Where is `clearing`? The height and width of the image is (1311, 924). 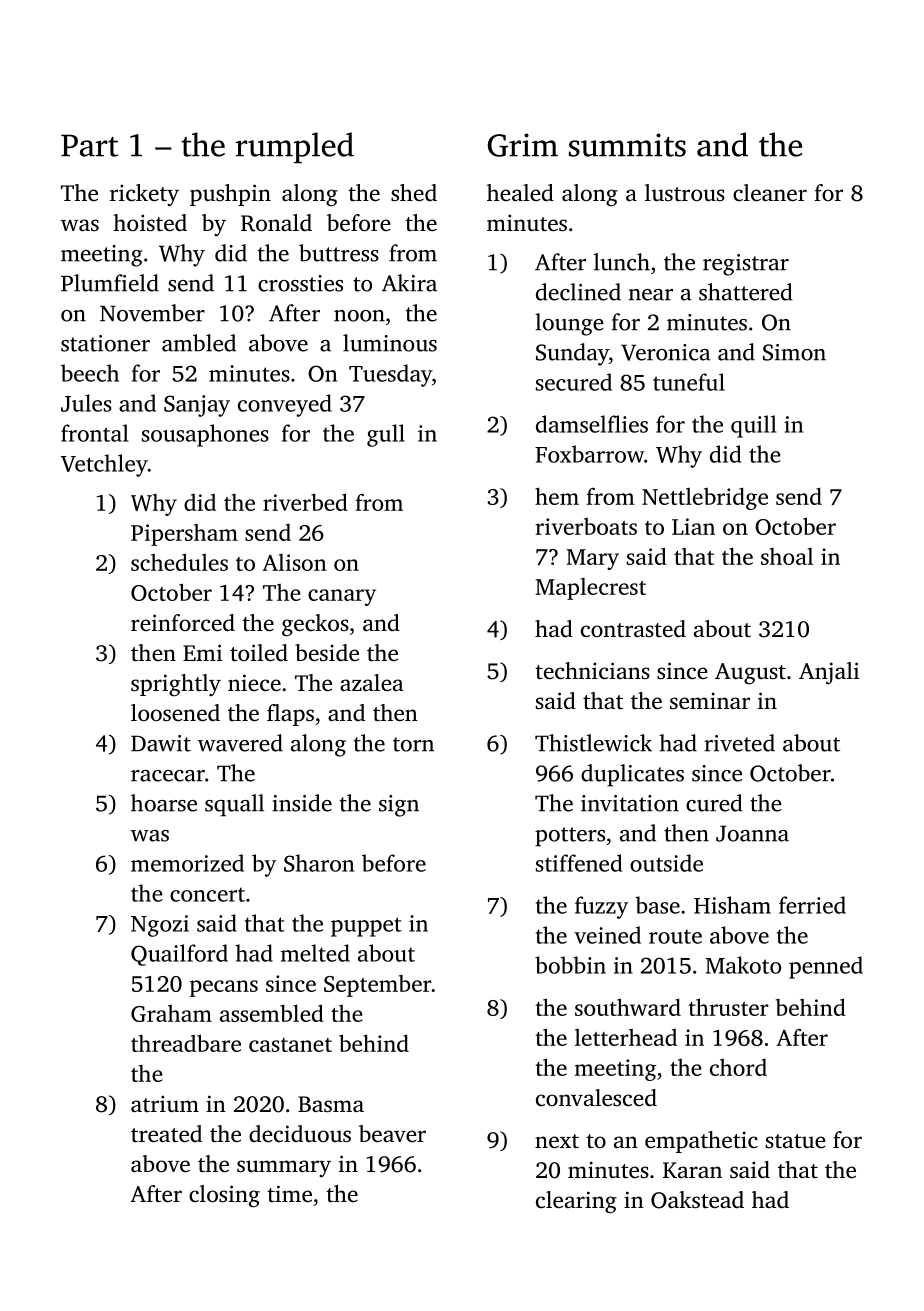 clearing is located at coordinates (576, 1202).
